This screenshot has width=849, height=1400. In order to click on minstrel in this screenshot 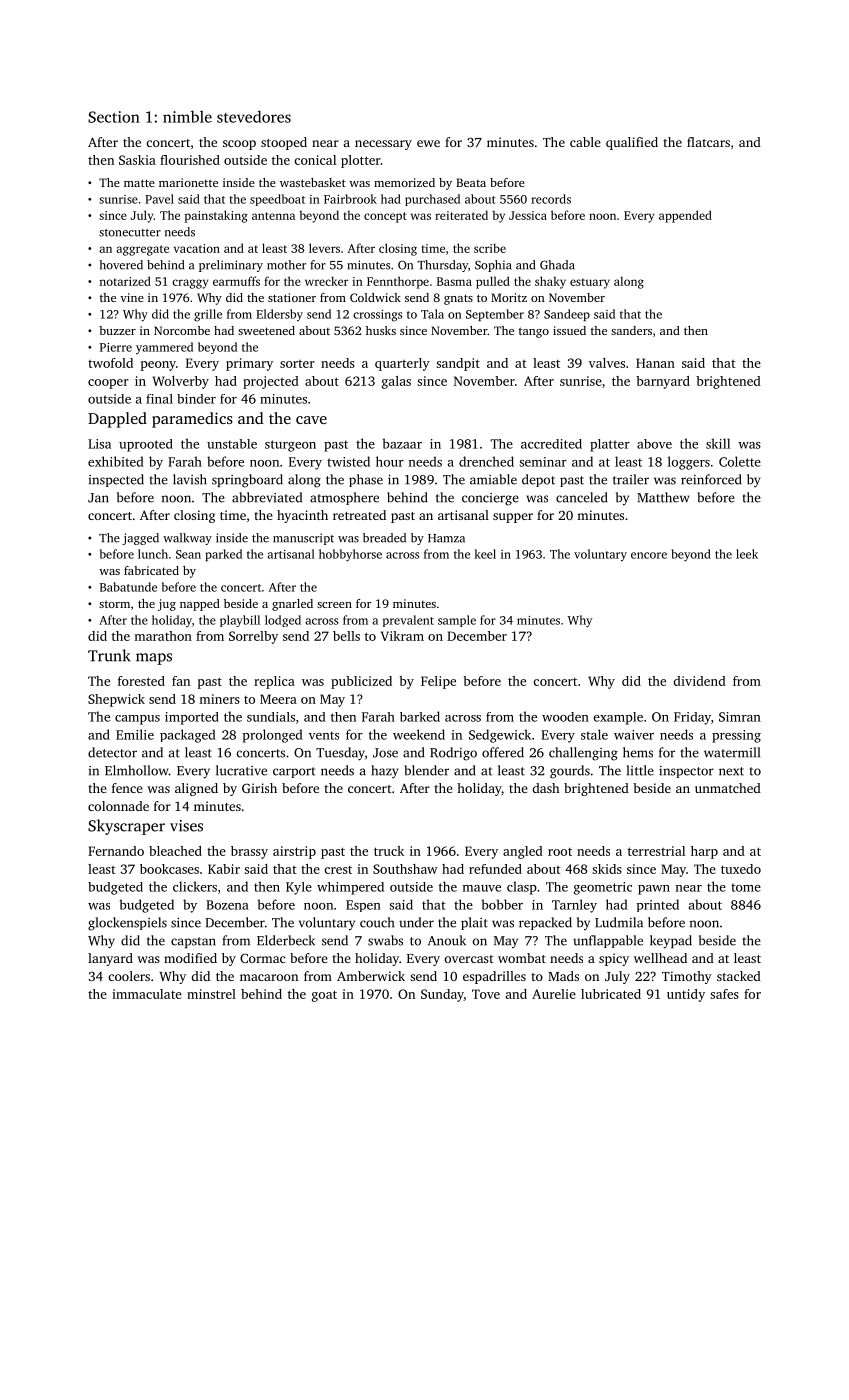, I will do `click(211, 994)`.
